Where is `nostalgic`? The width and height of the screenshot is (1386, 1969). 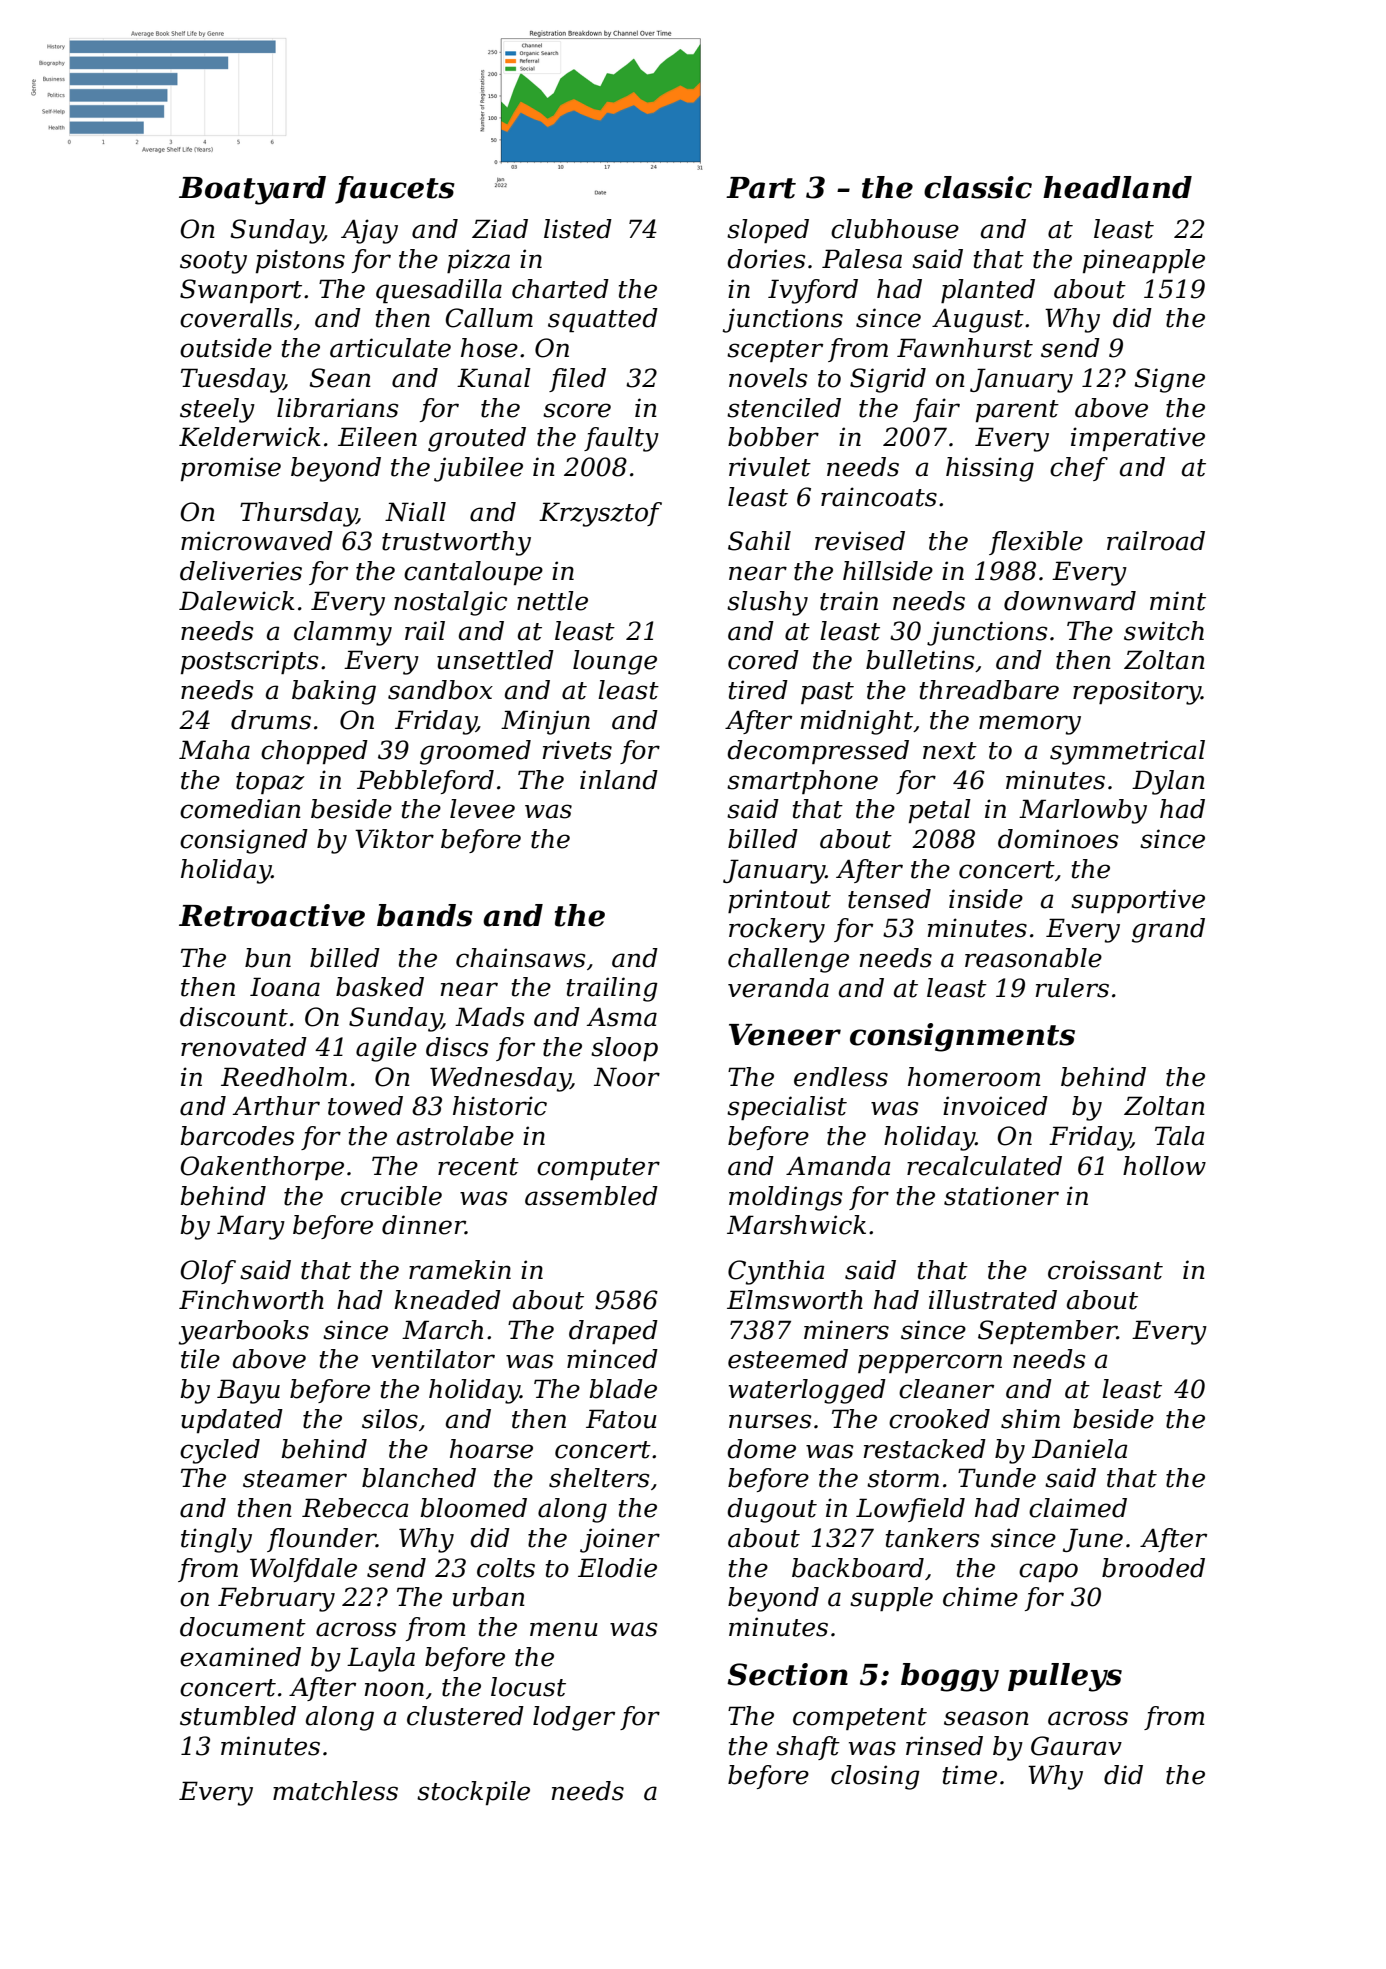
nostalgic is located at coordinates (450, 603).
